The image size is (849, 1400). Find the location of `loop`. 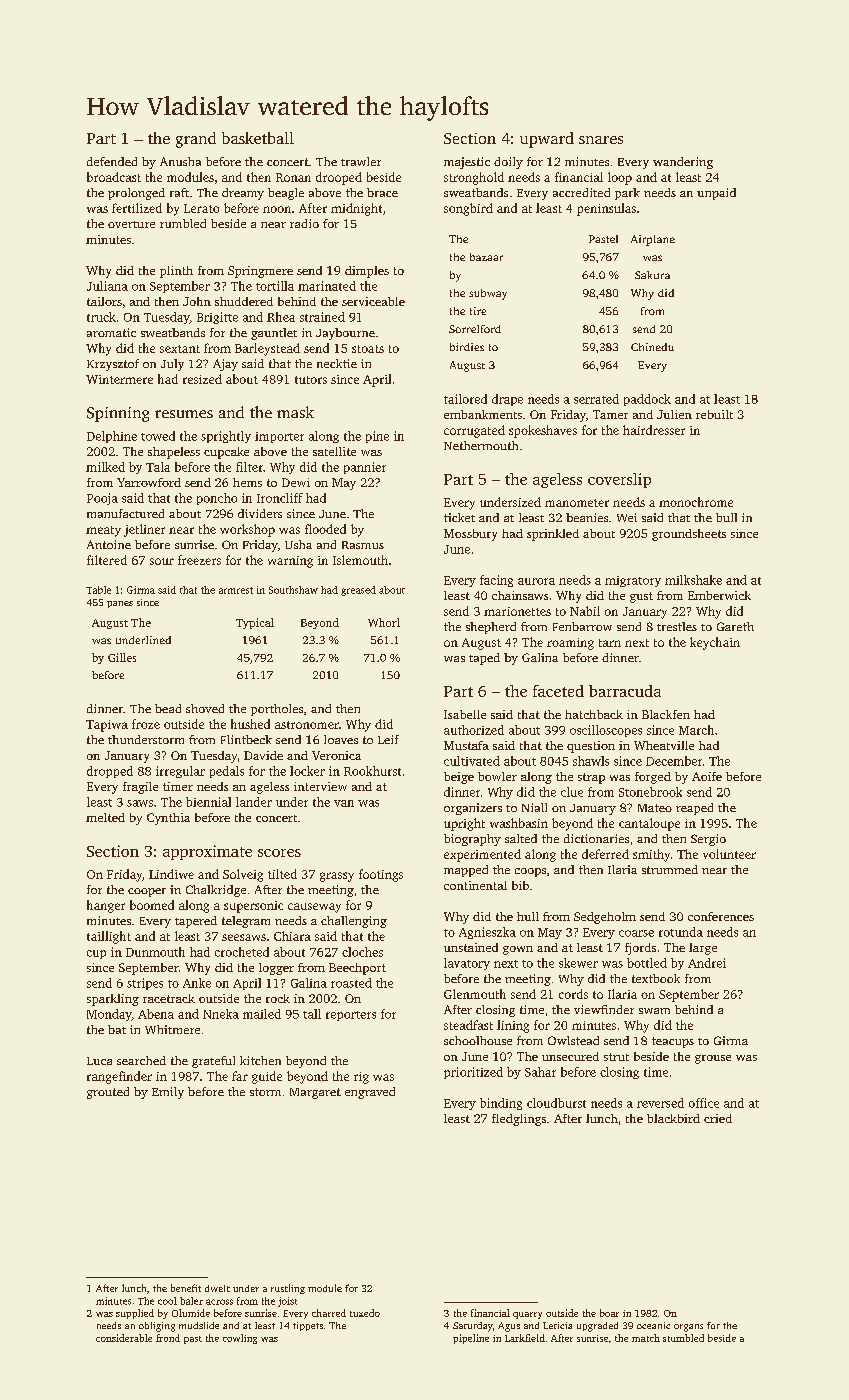

loop is located at coordinates (620, 178).
